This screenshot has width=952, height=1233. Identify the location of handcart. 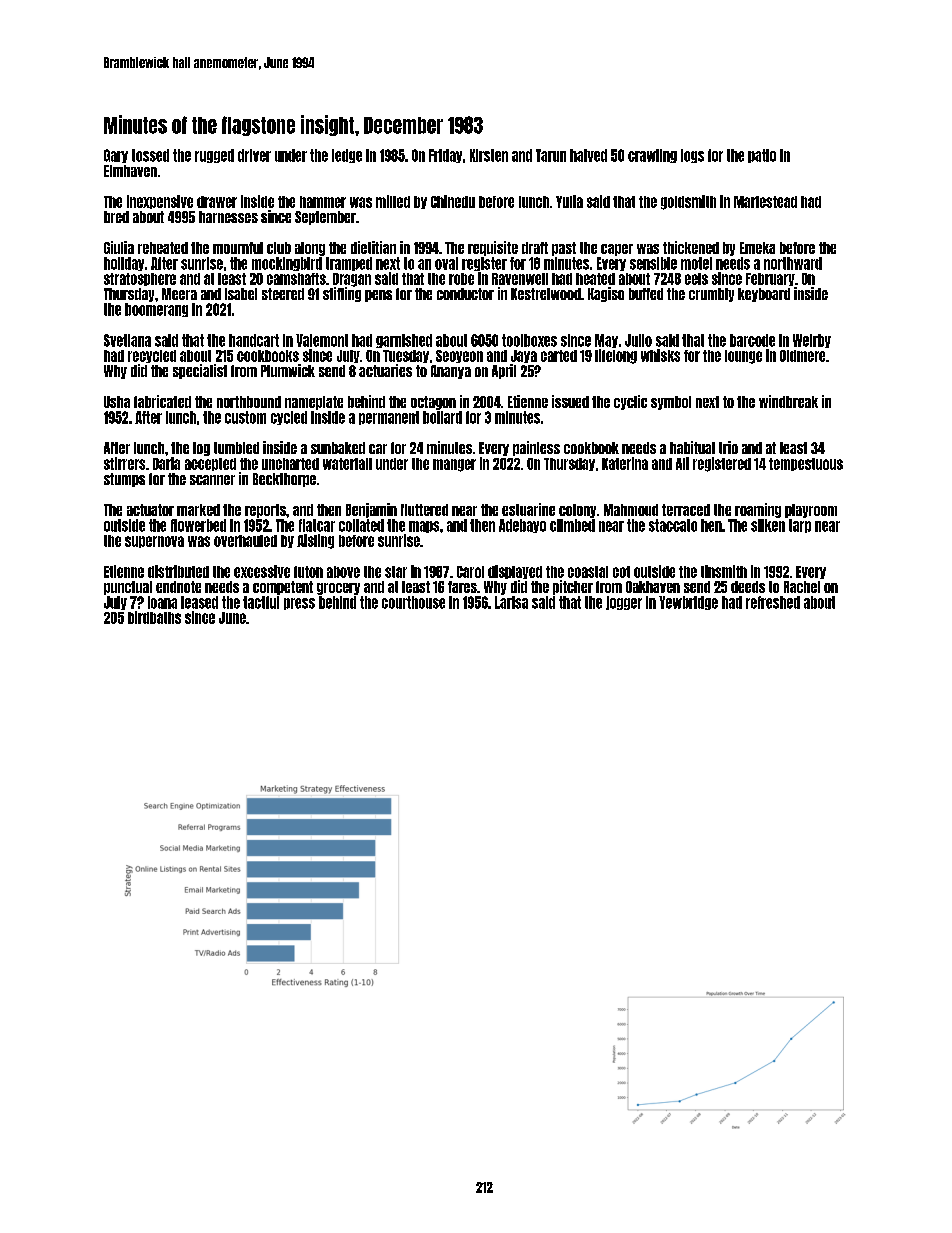
(254, 340).
